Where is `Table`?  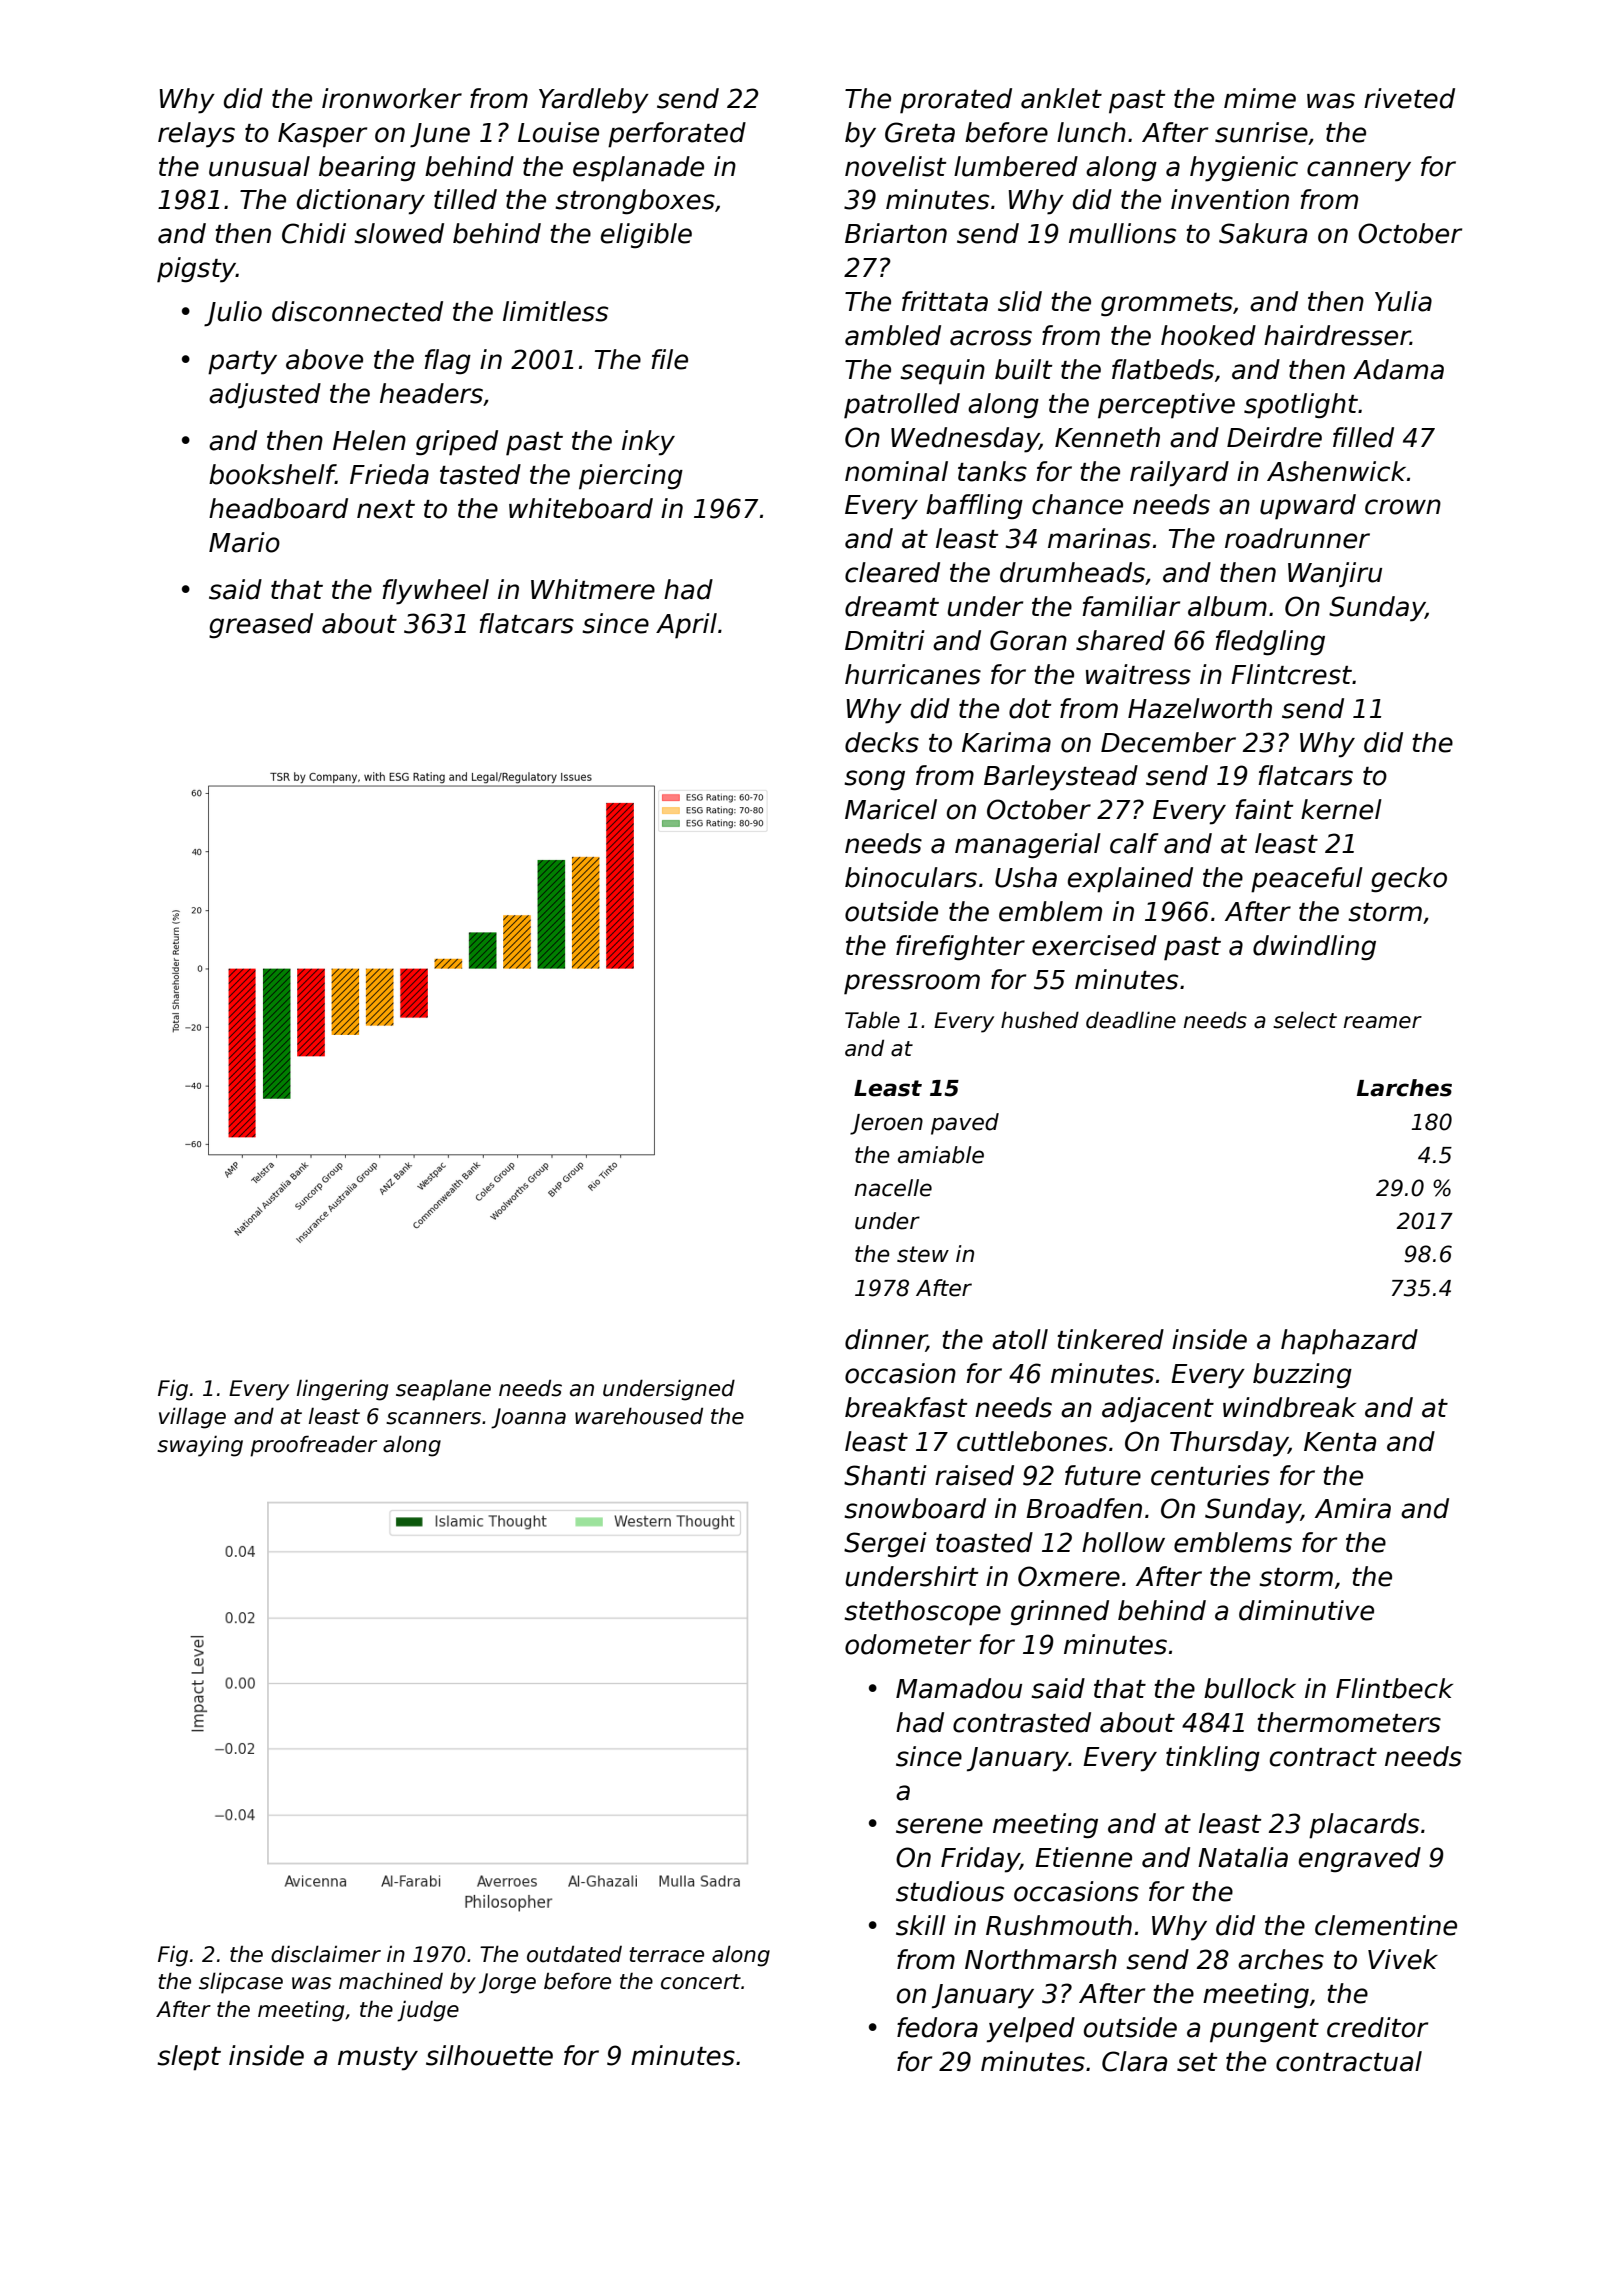 Table is located at coordinates (872, 1020).
